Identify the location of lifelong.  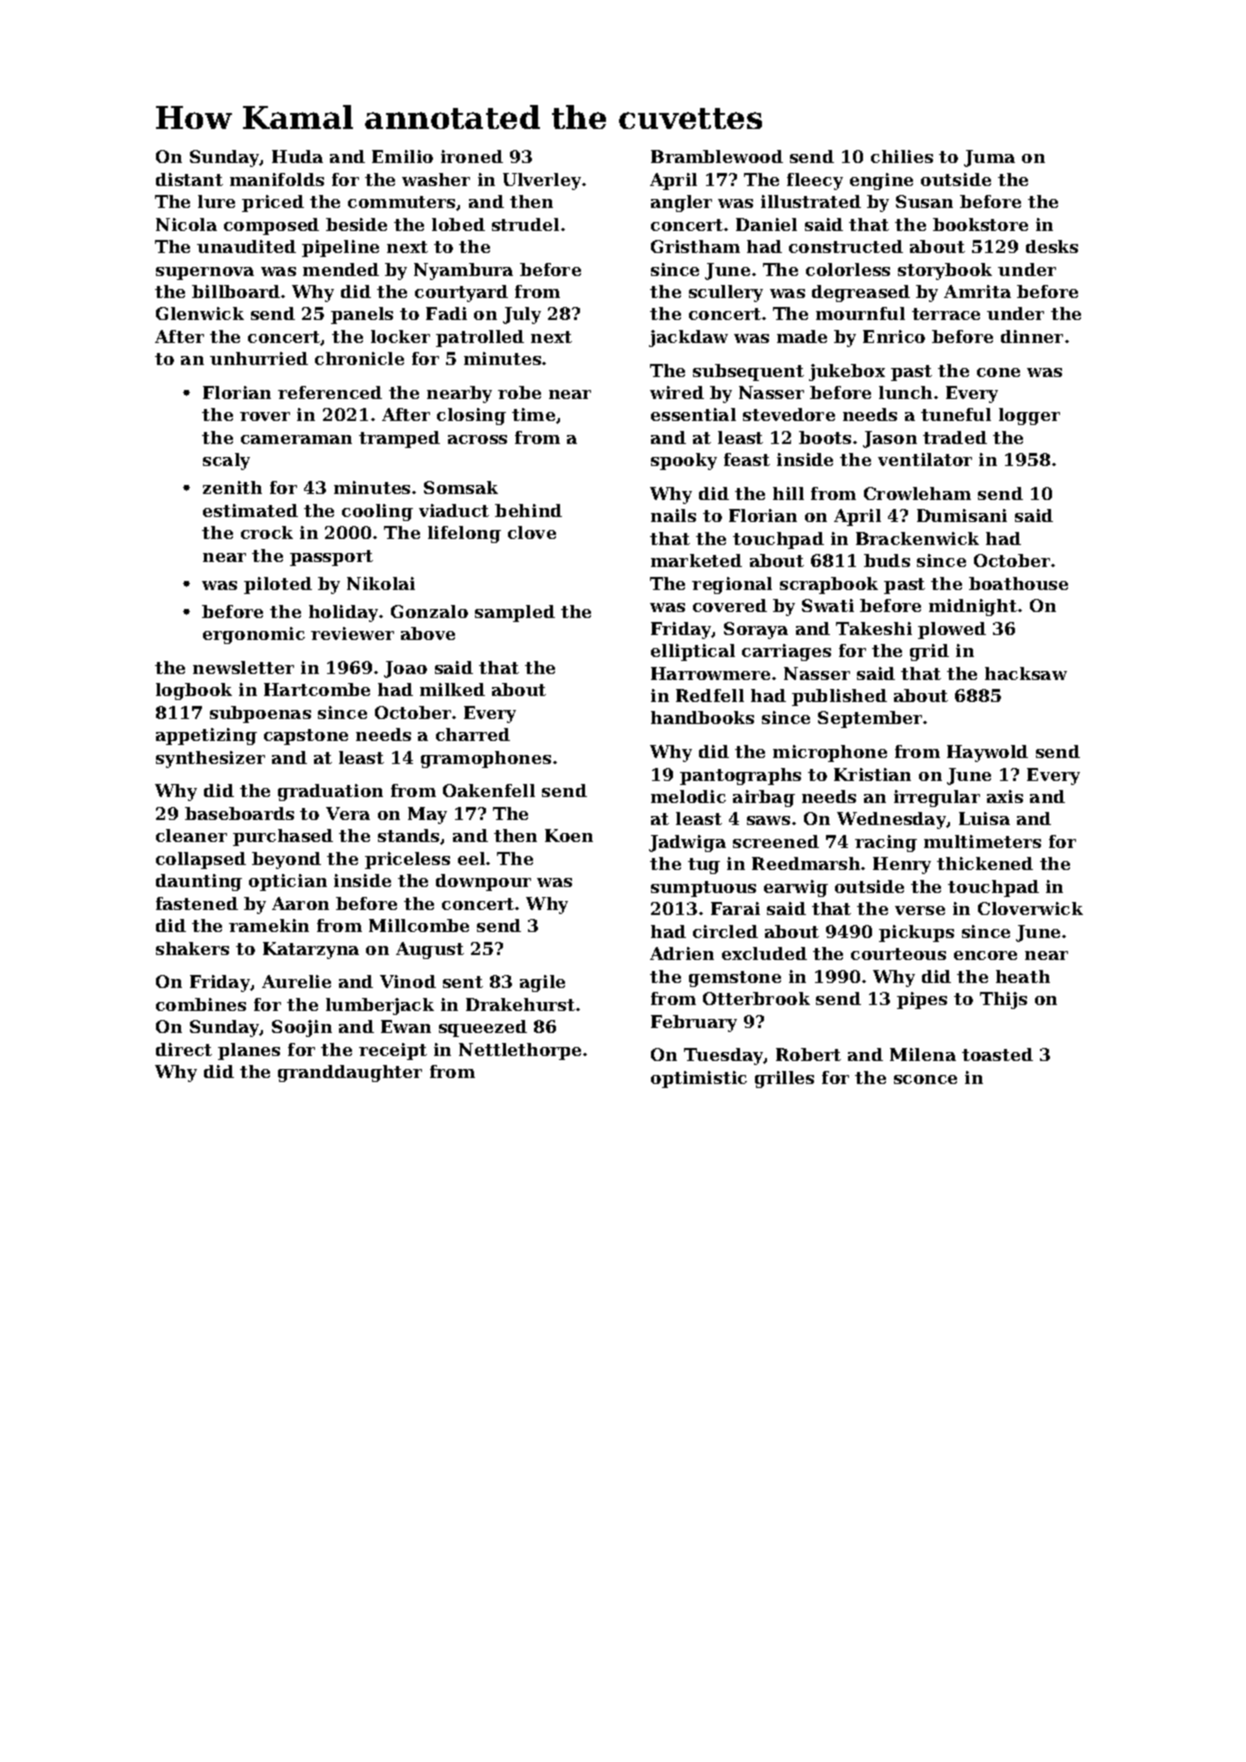
(464, 534).
